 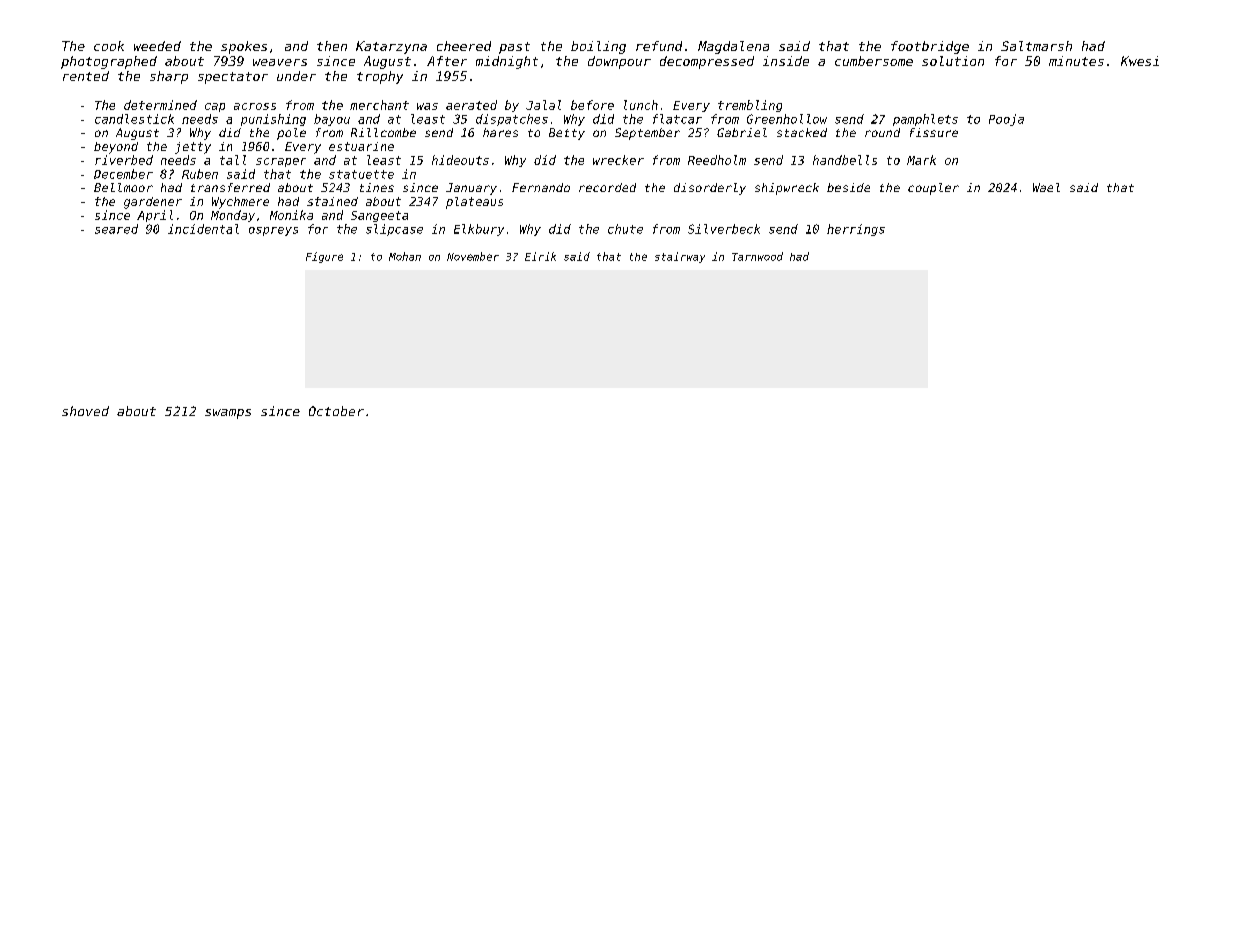 I want to click on October, so click(x=336, y=411).
